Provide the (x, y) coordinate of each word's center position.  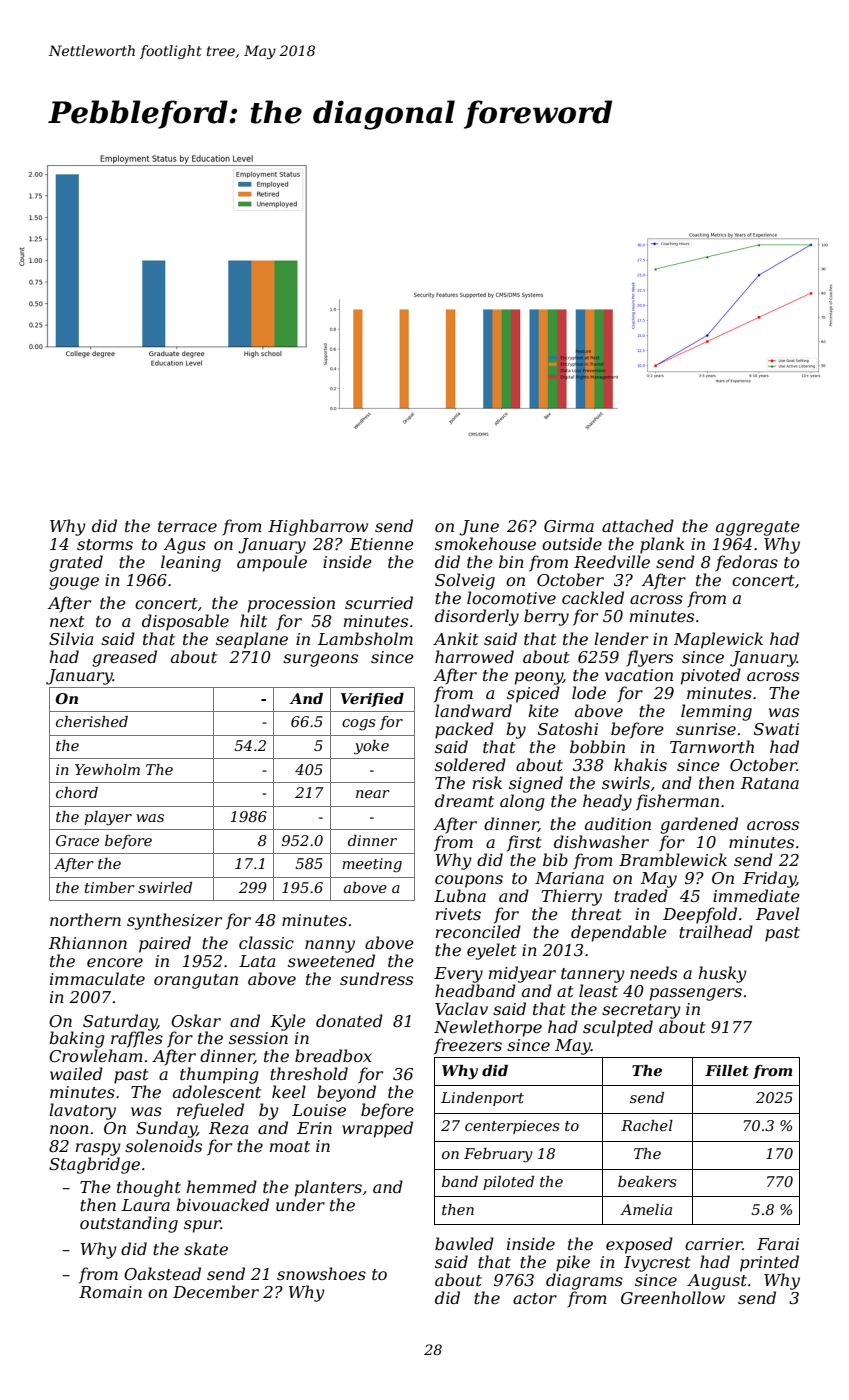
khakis (640, 764)
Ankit (456, 638)
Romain (110, 1292)
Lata (257, 961)
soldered (470, 764)
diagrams (584, 1281)
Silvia (71, 638)
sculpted (618, 1028)
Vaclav (461, 1008)
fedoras (746, 563)
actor (535, 1298)
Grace (77, 840)
